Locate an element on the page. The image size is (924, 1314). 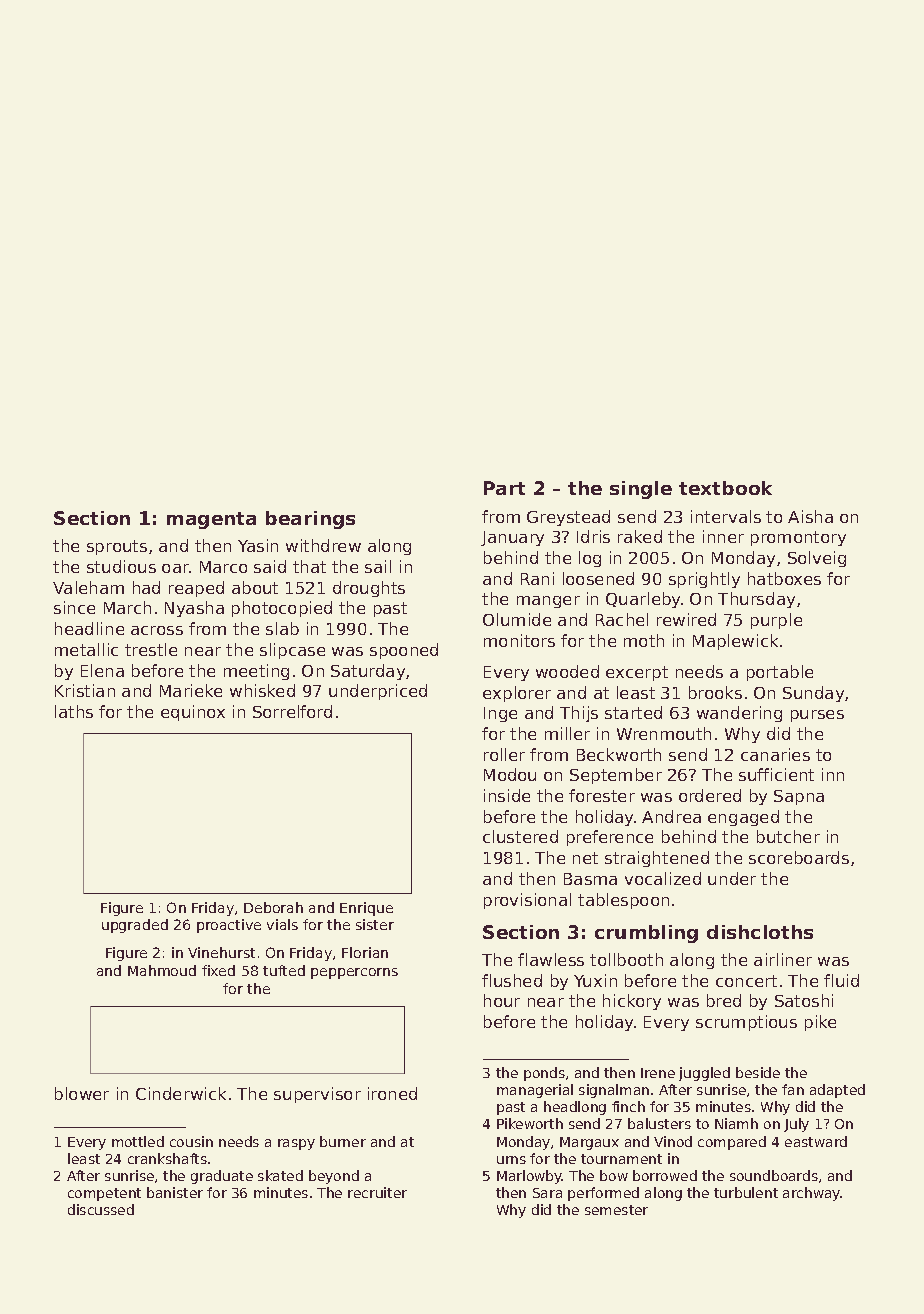
scoreboards is located at coordinates (799, 857).
